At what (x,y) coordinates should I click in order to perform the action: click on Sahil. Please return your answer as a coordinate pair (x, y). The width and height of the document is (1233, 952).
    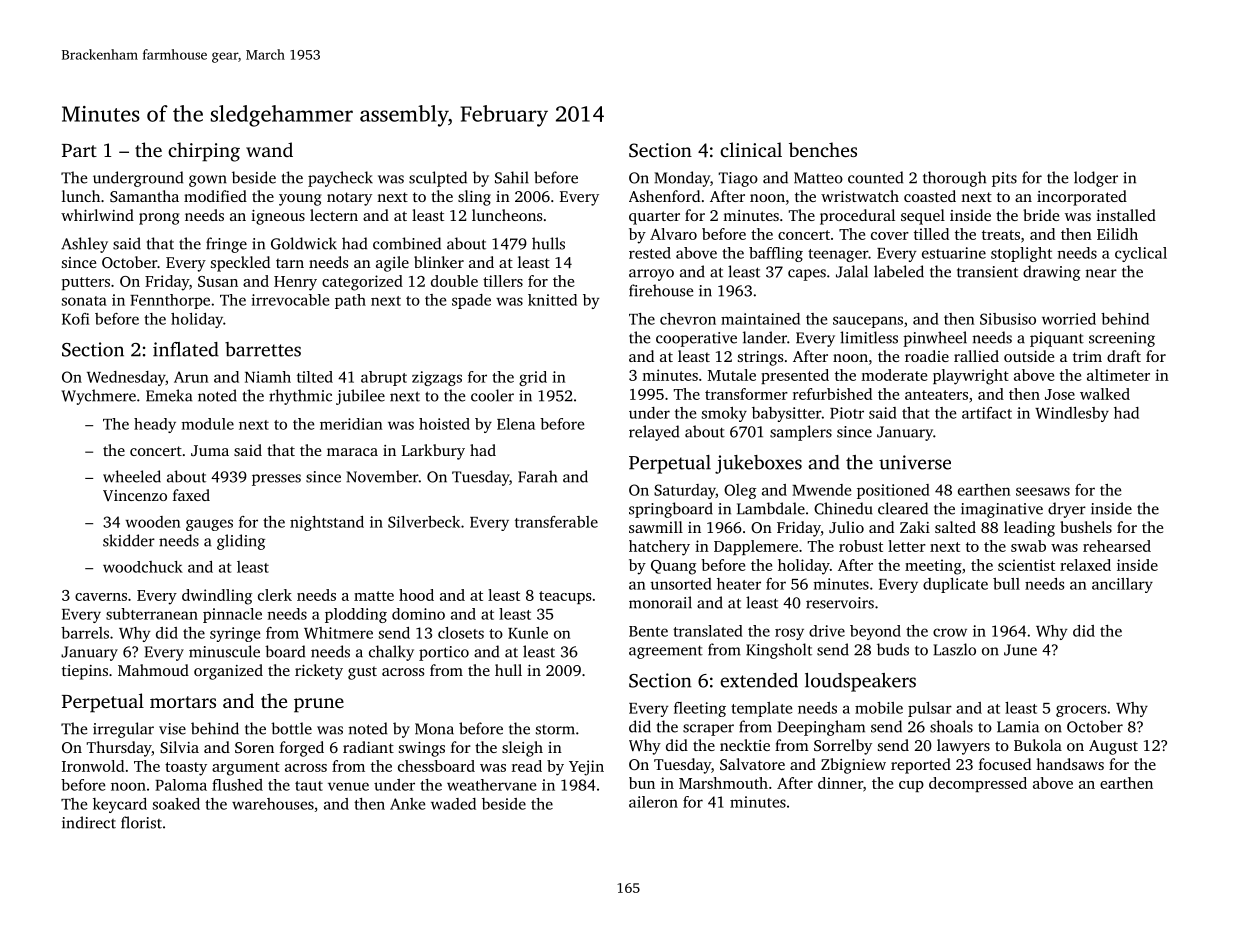
    Looking at the image, I should click on (512, 177).
